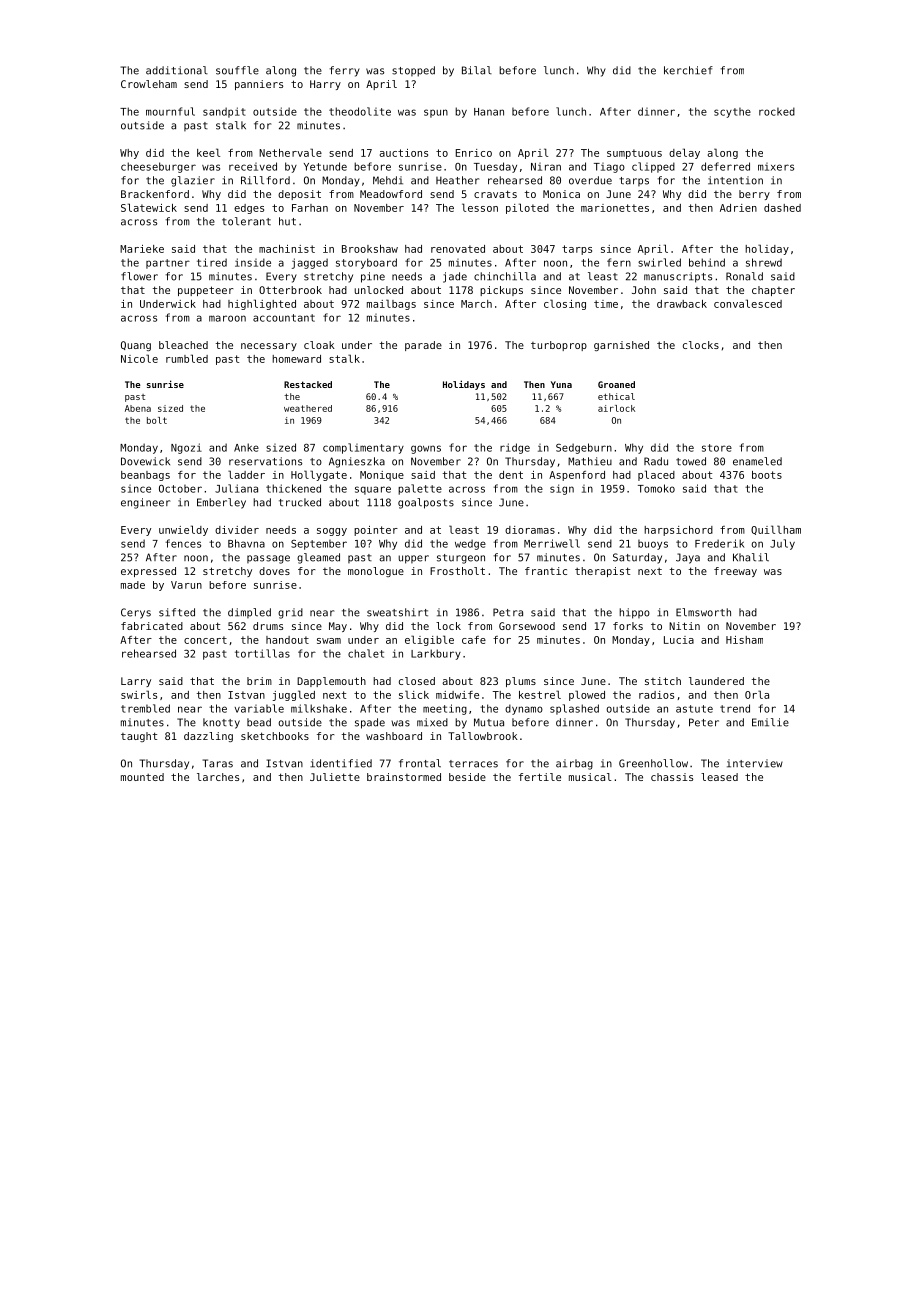  What do you see at coordinates (764, 262) in the screenshot?
I see `shrewd` at bounding box center [764, 262].
